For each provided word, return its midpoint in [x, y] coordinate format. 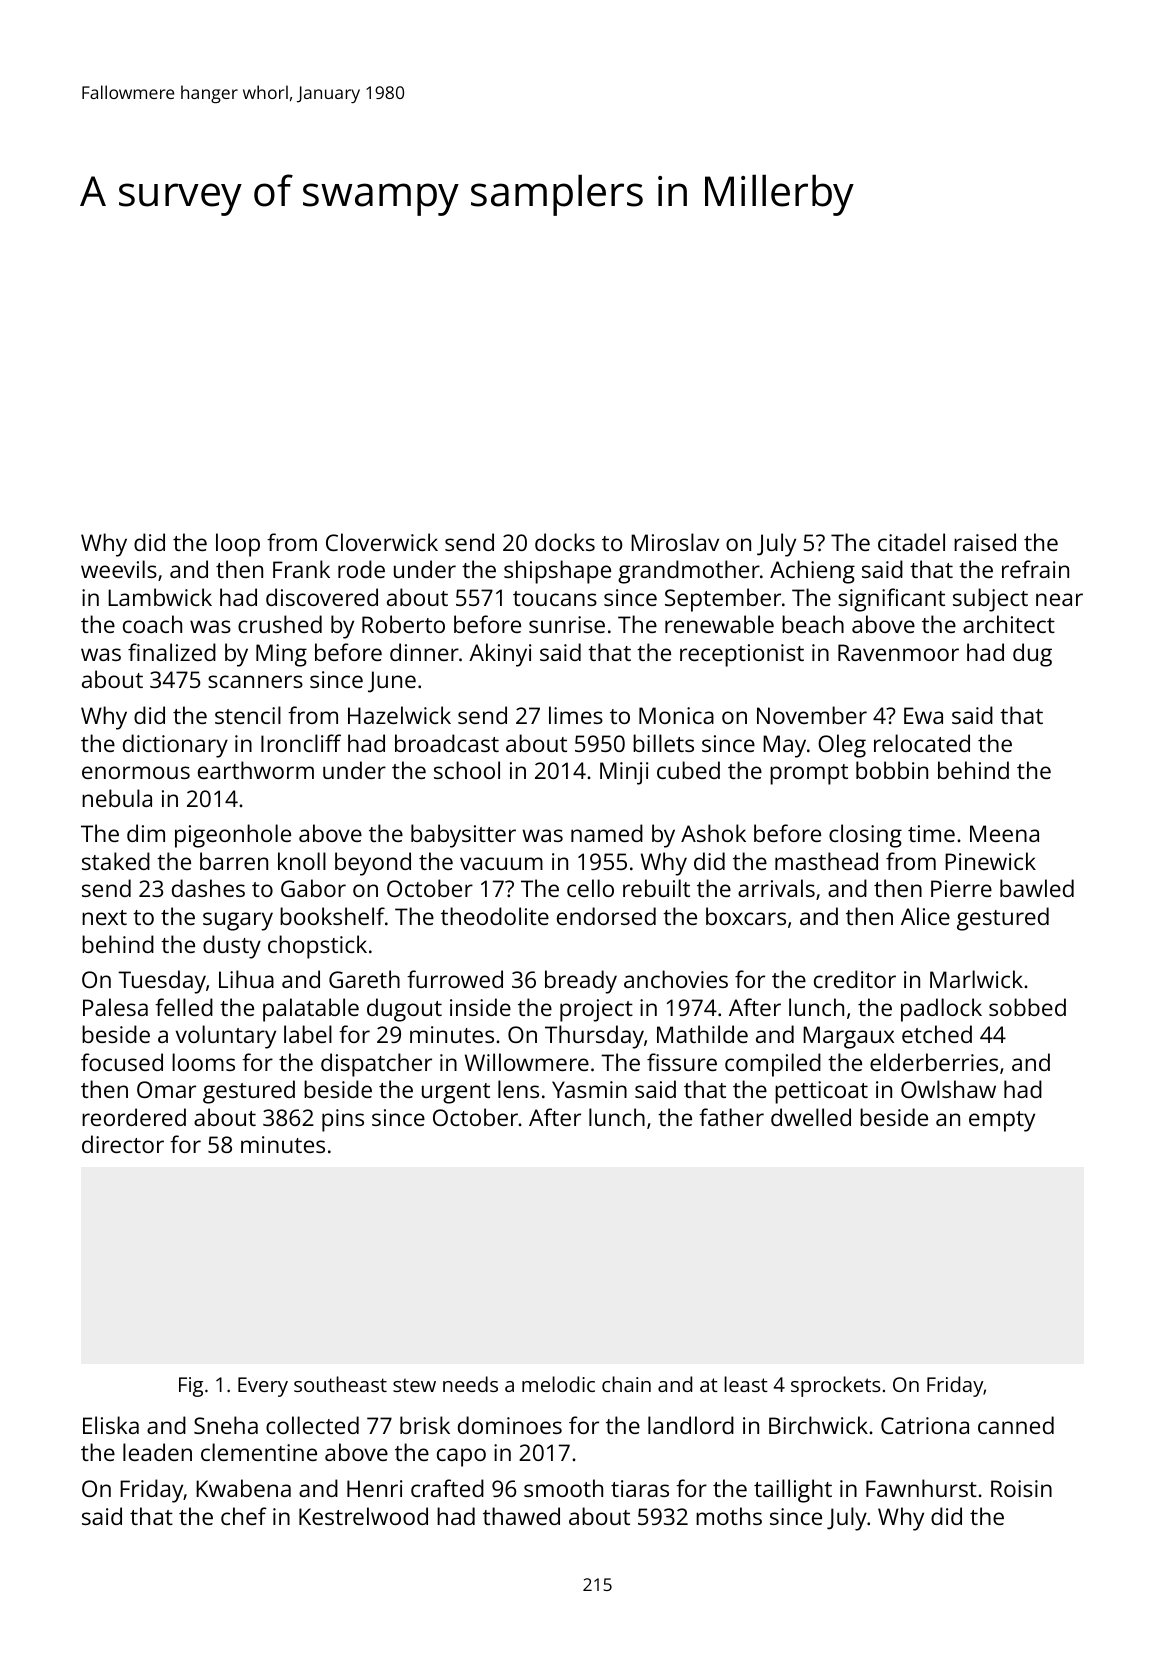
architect [1009, 624]
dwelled [811, 1117]
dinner [424, 652]
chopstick [317, 947]
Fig [191, 1387]
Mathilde [702, 1034]
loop [238, 545]
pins [343, 1120]
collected [312, 1425]
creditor [855, 979]
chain [626, 1384]
